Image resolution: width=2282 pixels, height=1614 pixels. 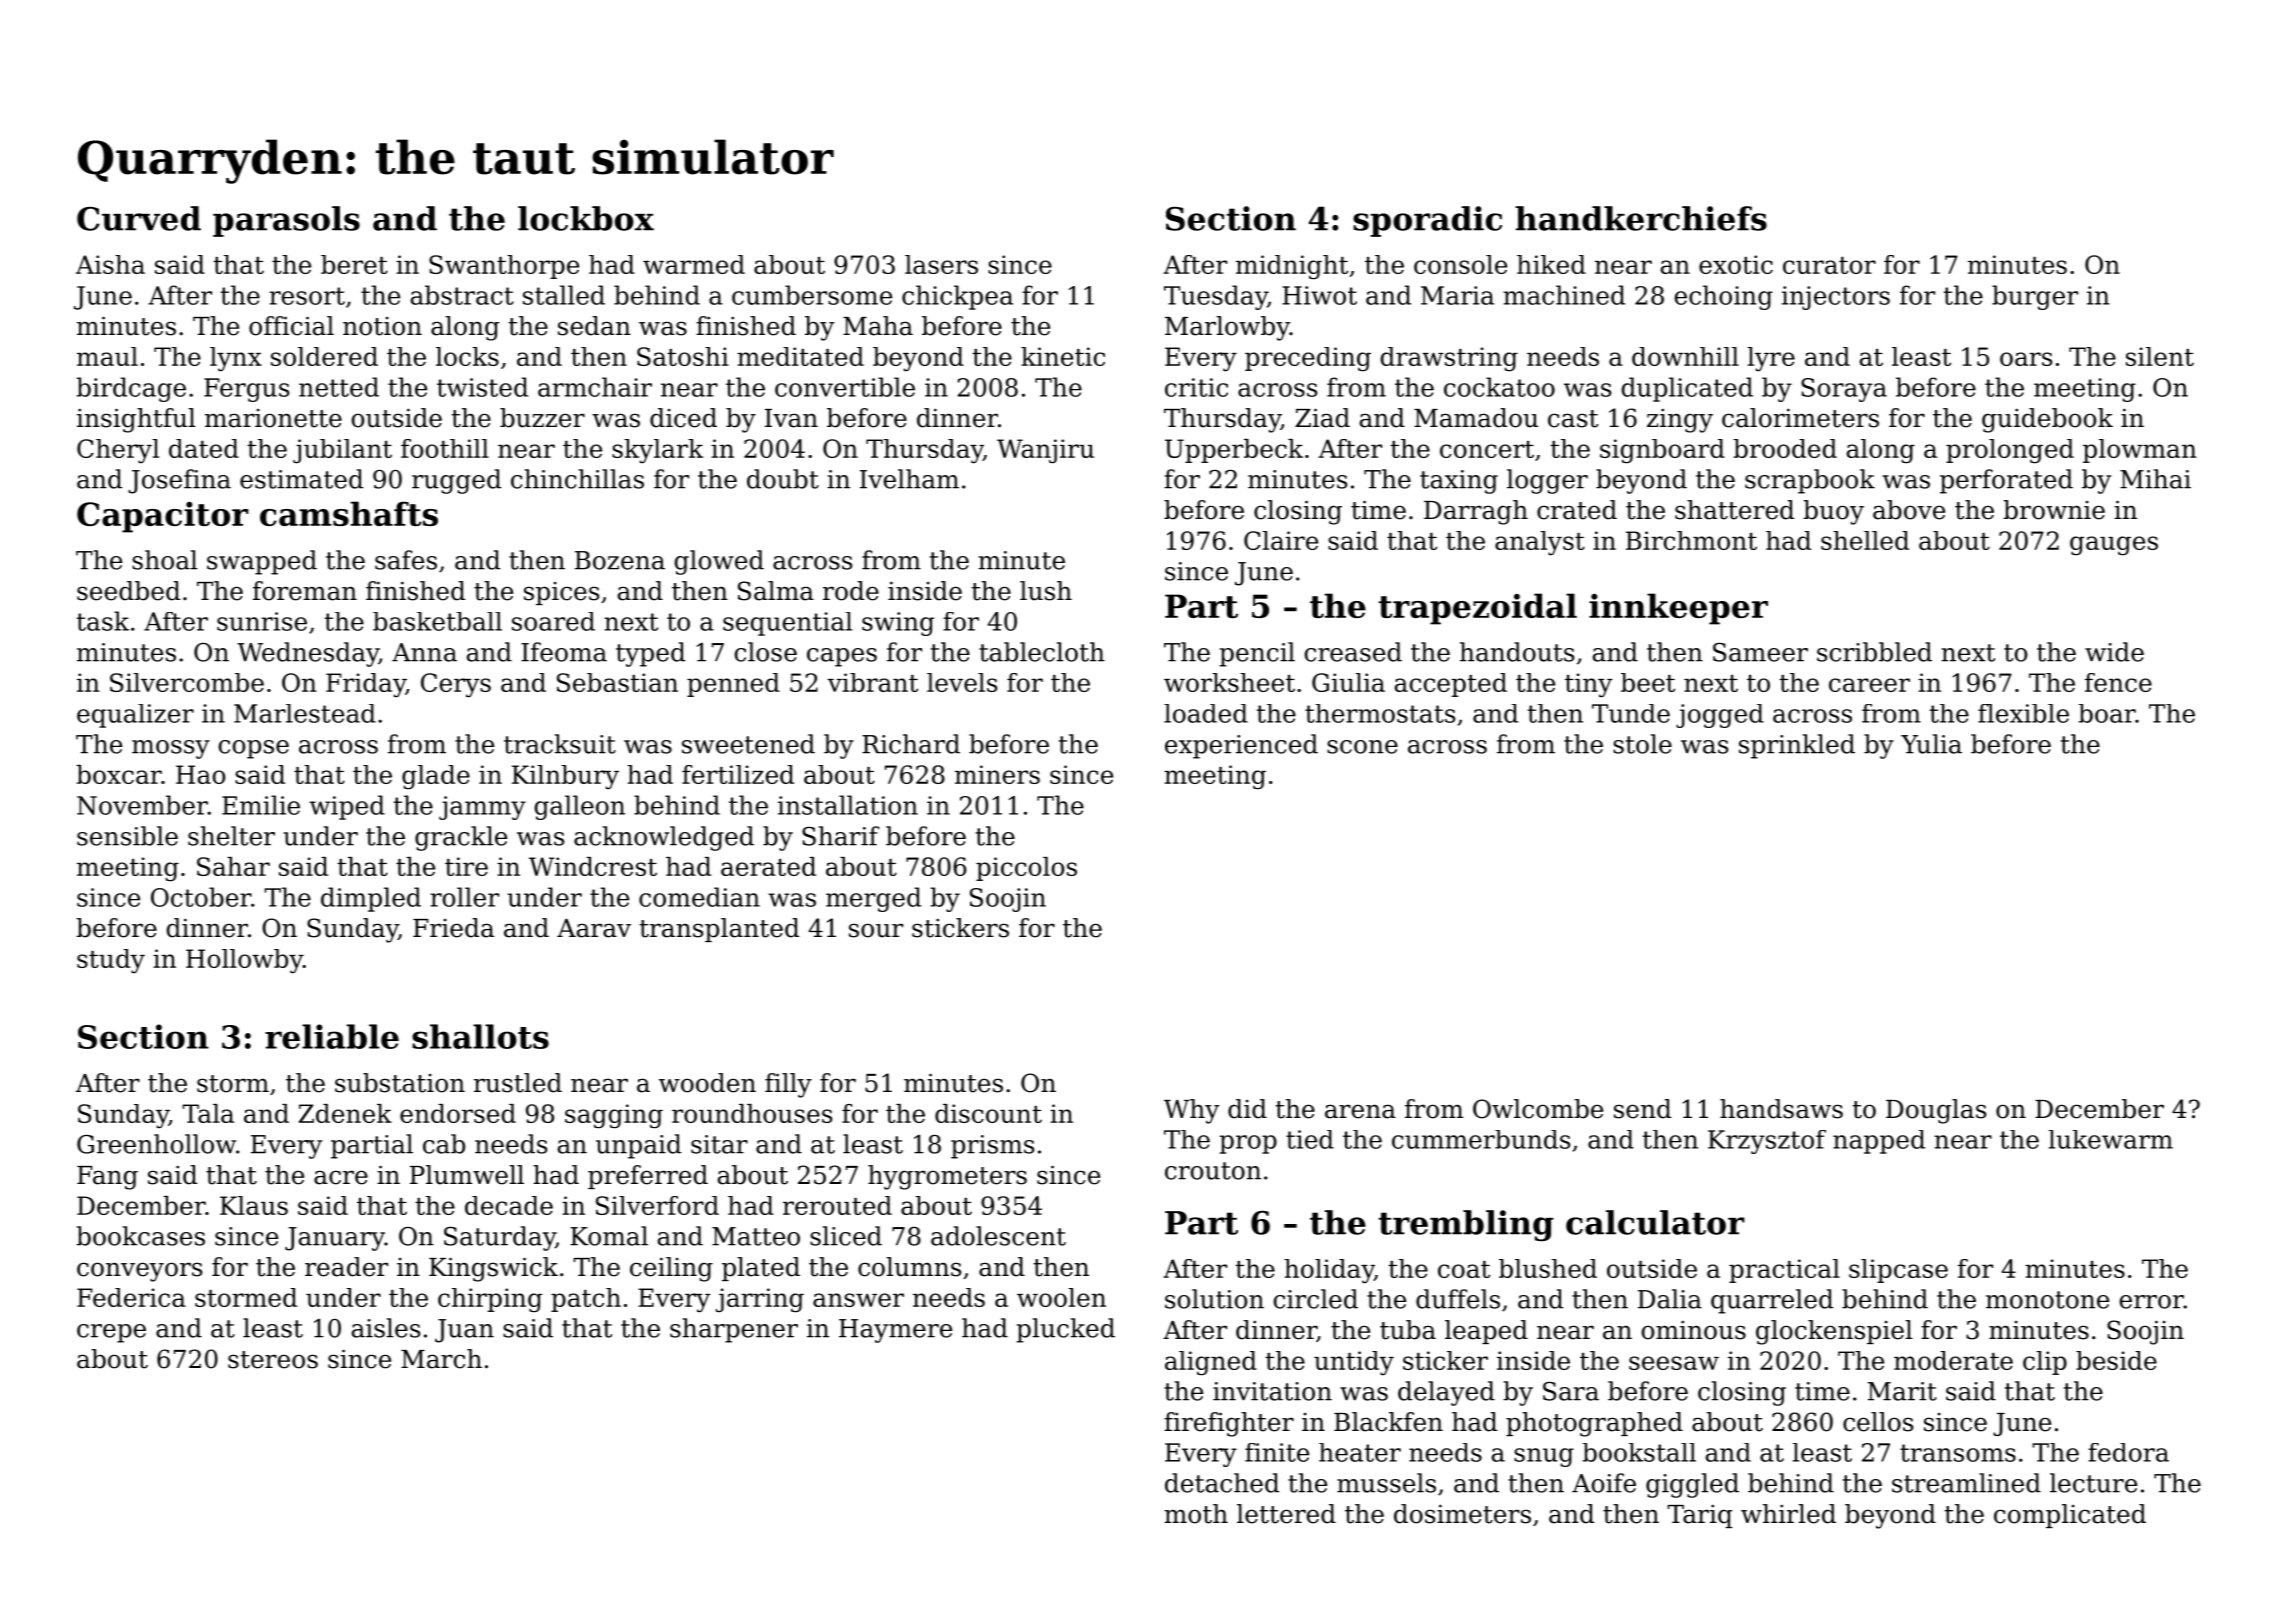 What do you see at coordinates (2070, 1516) in the image?
I see `complicated` at bounding box center [2070, 1516].
